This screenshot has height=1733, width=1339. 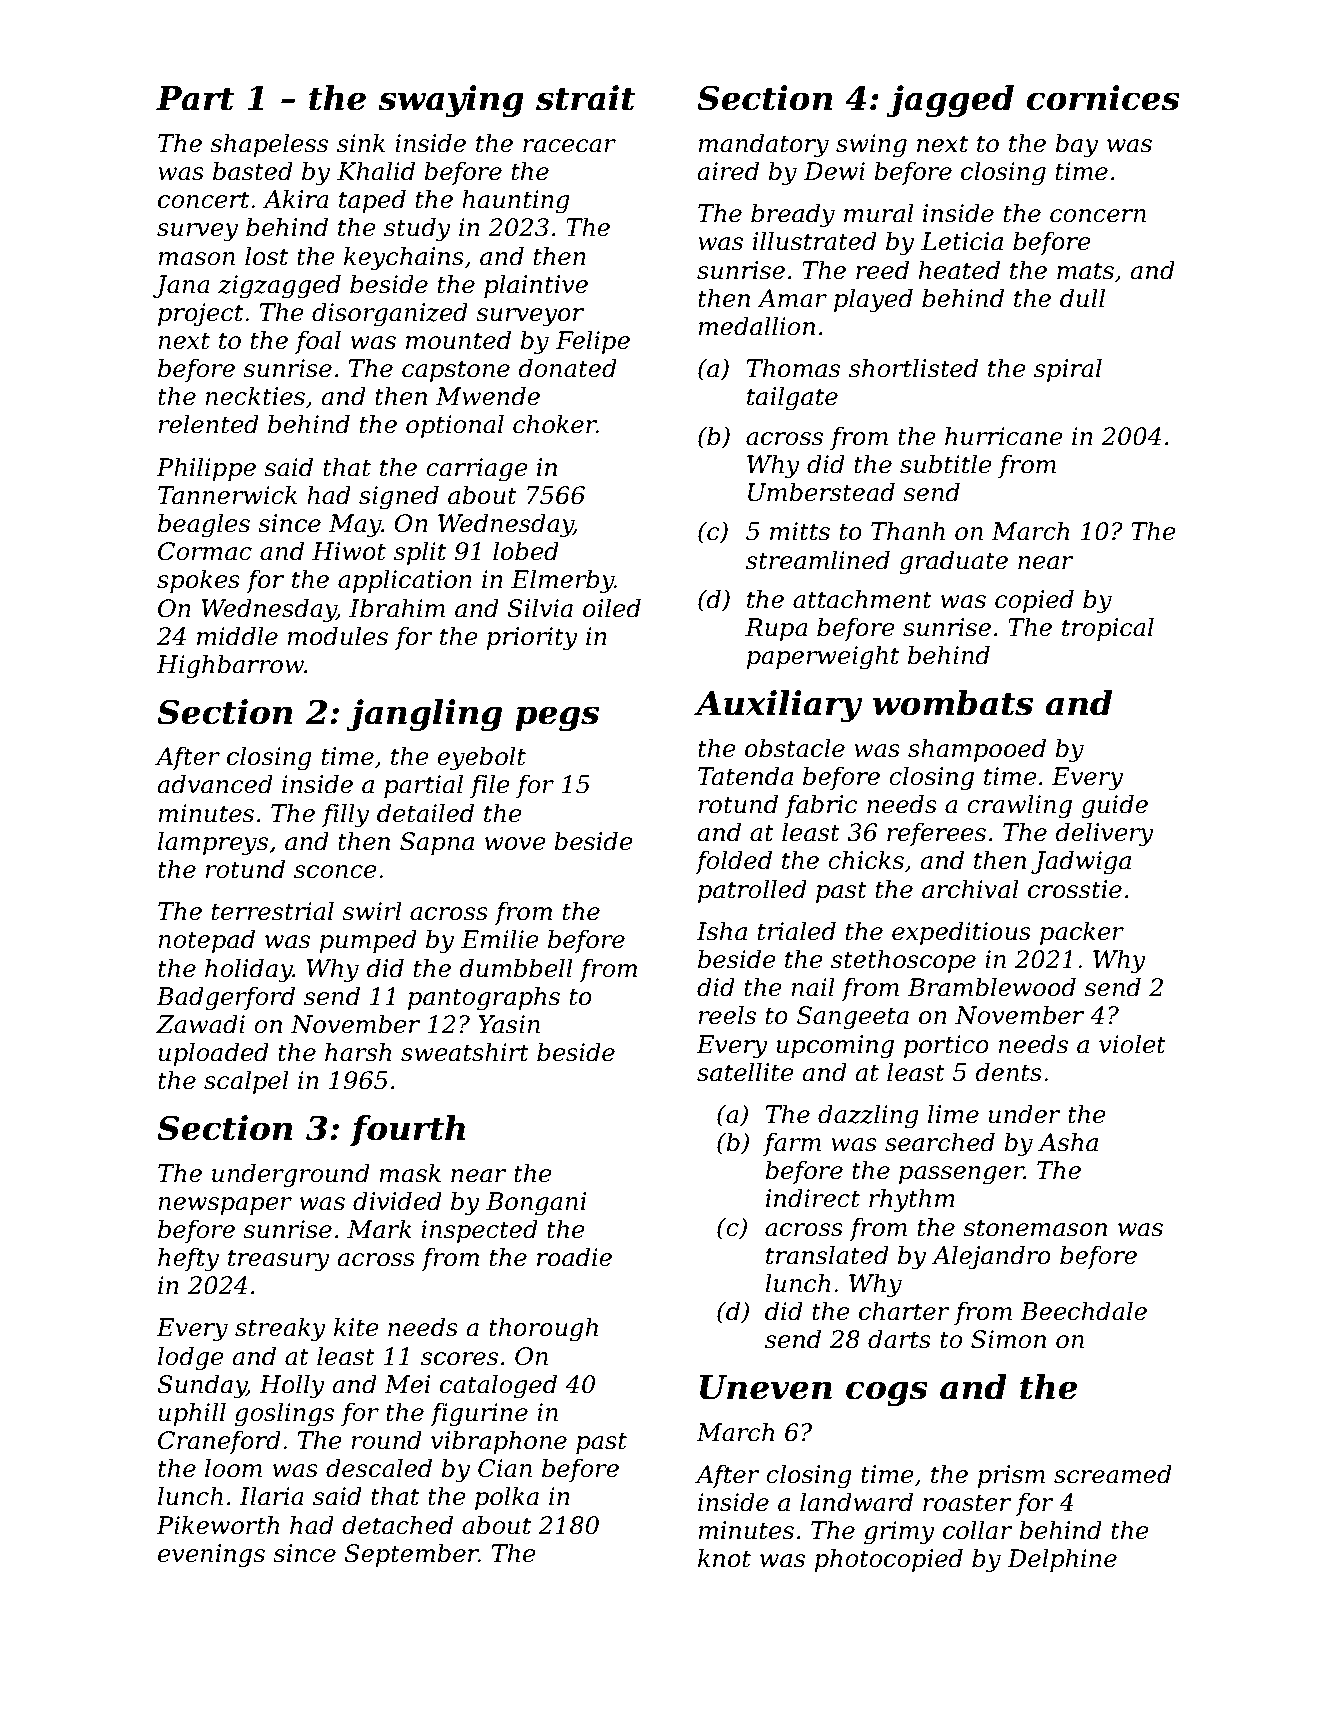 What do you see at coordinates (952, 703) in the screenshot?
I see `wombats` at bounding box center [952, 703].
